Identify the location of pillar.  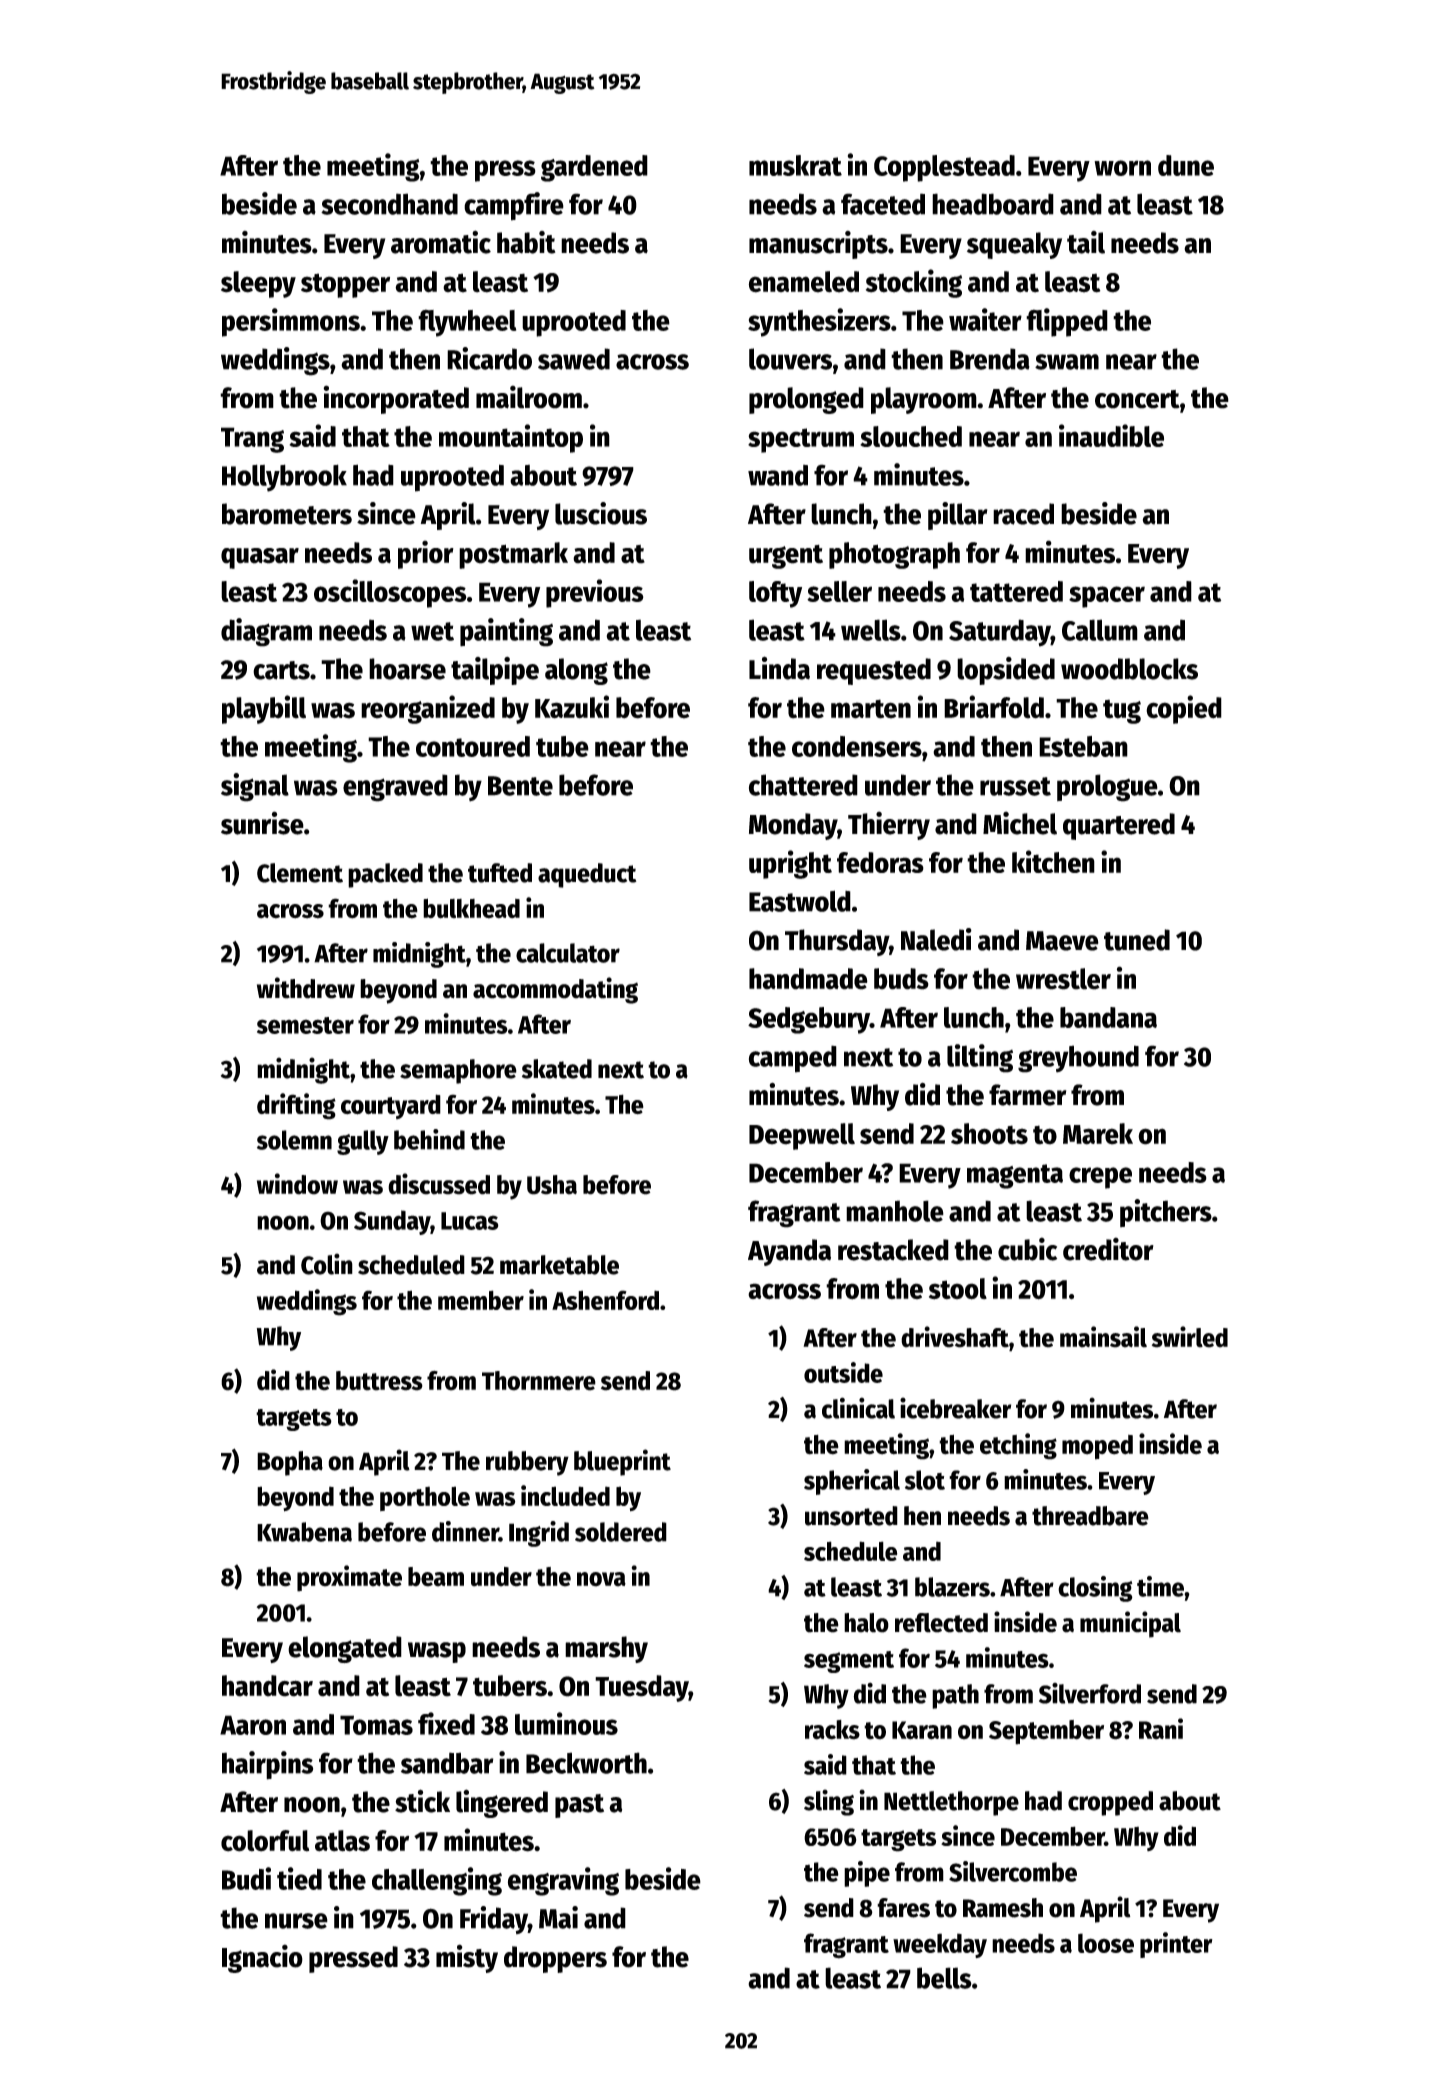
(958, 516).
